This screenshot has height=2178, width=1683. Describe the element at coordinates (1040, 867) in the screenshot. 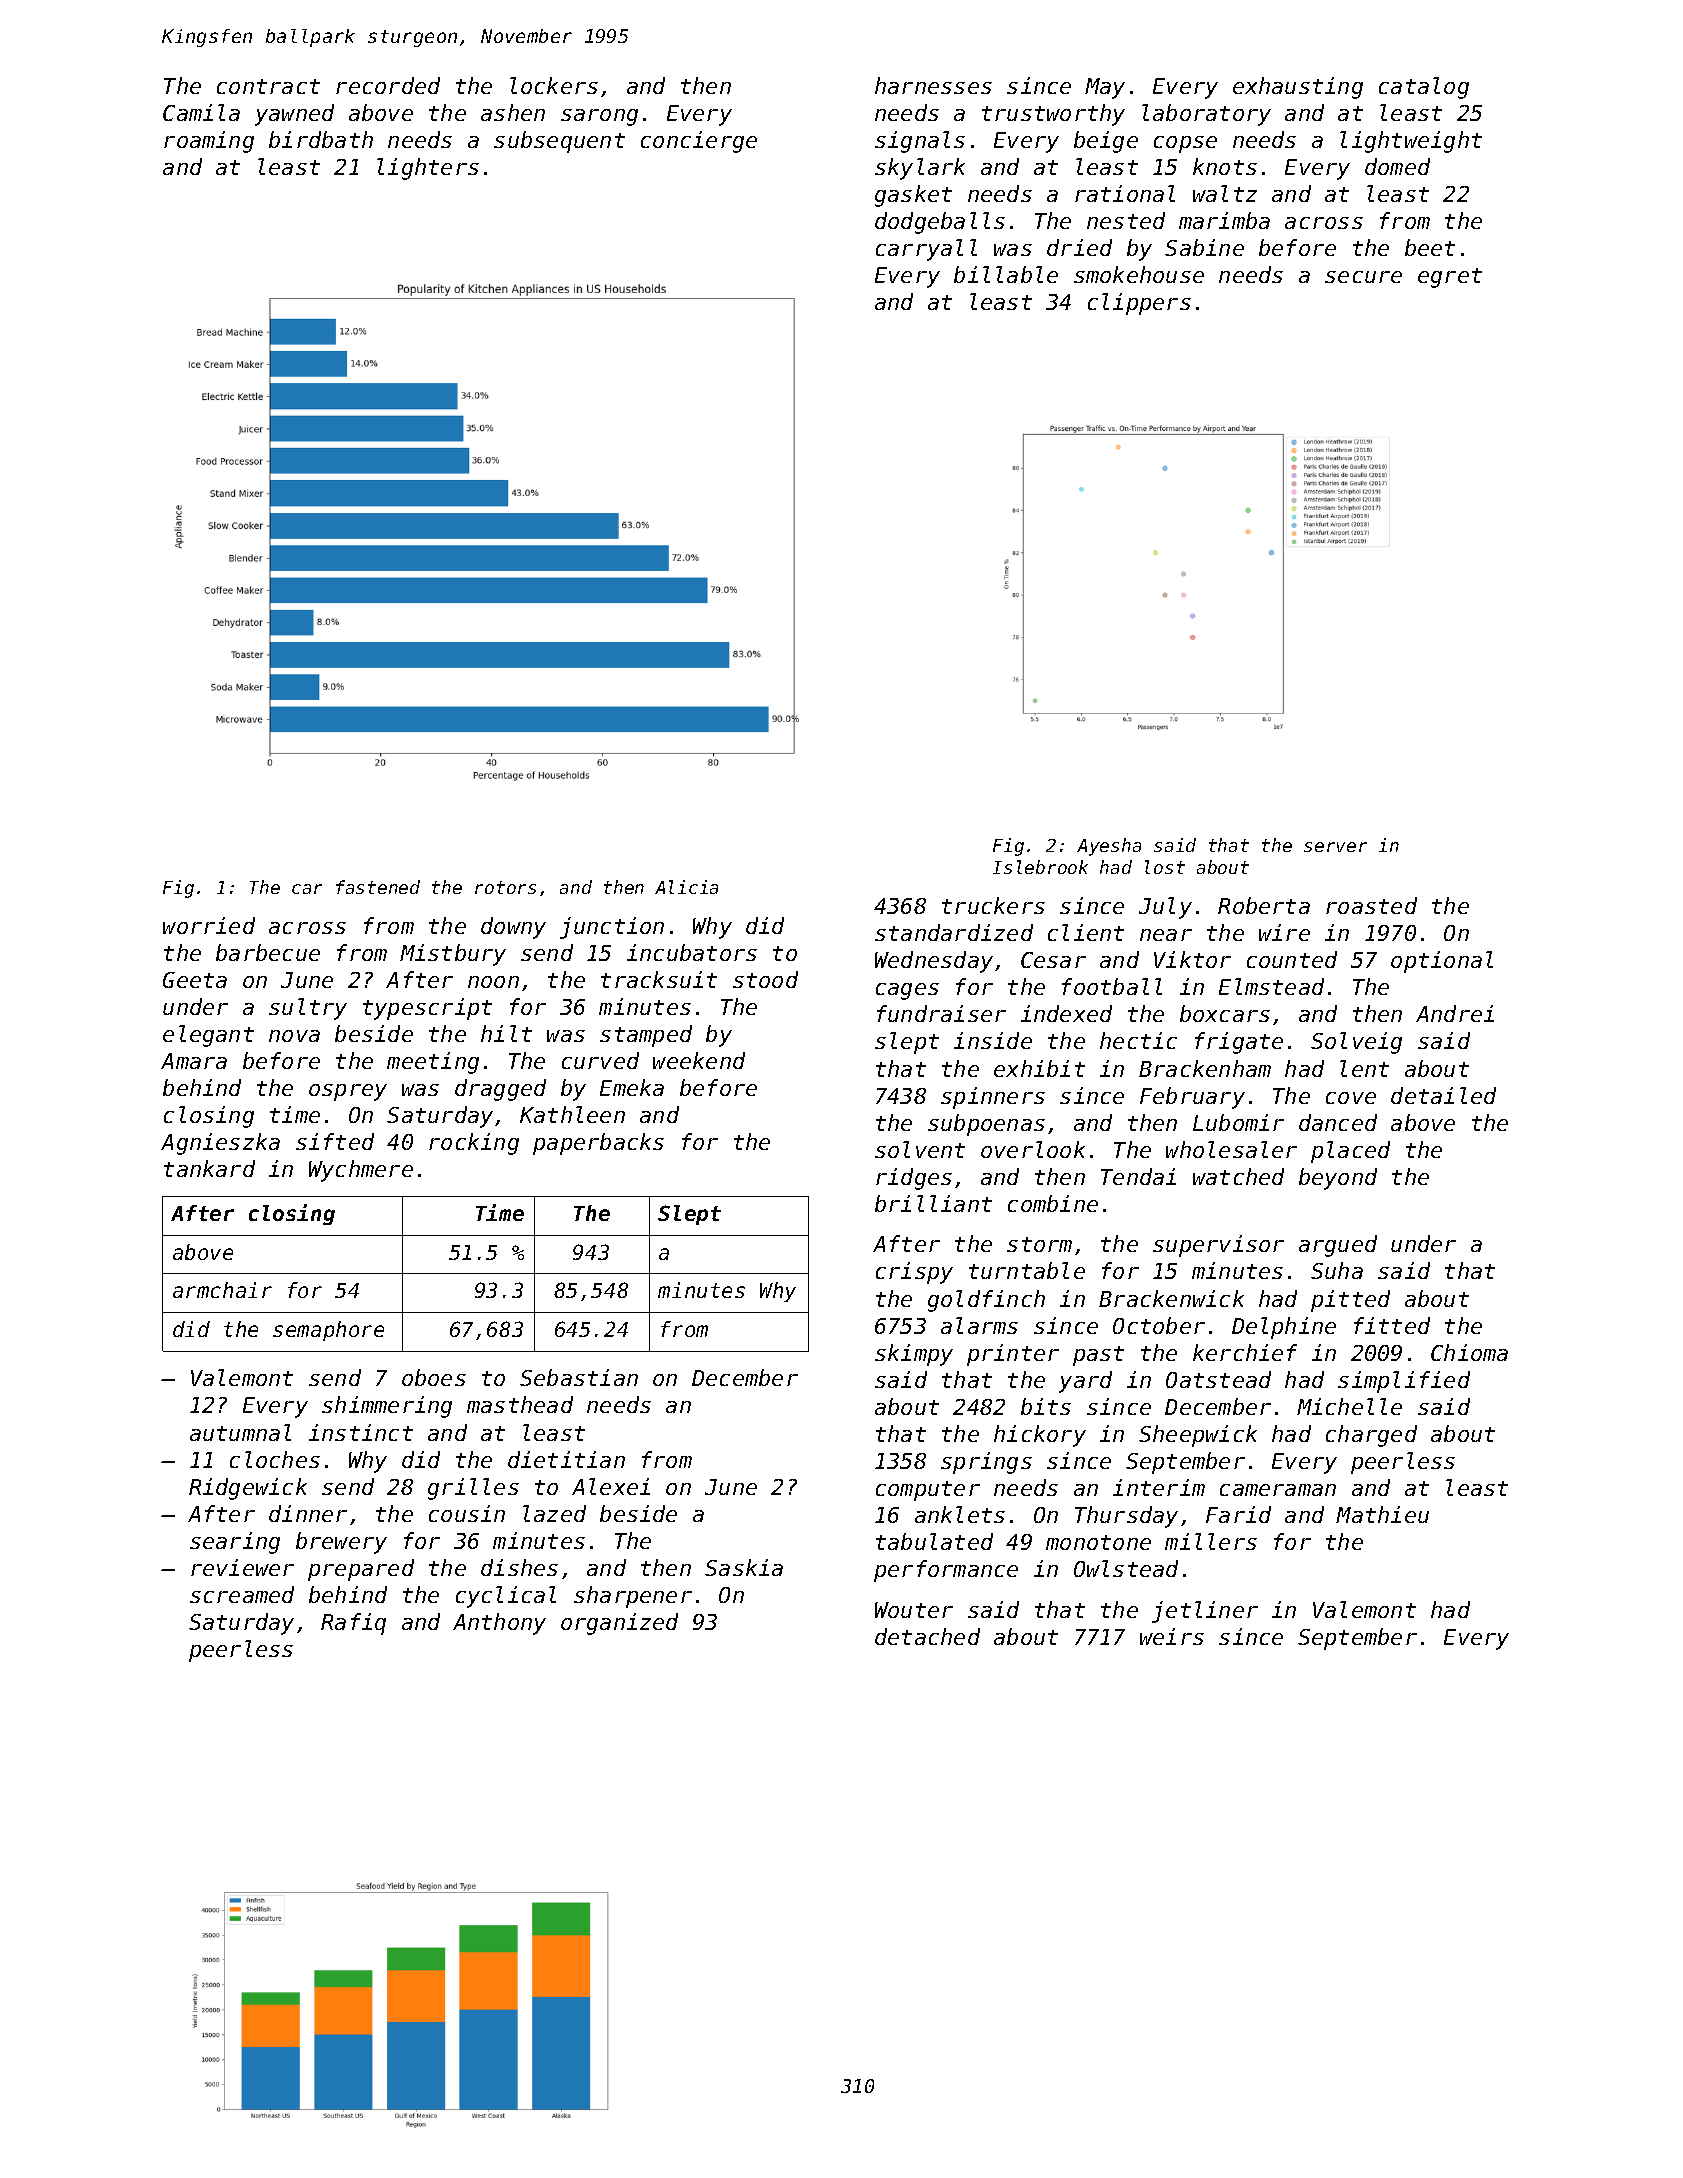

I see `Islebrook` at that location.
